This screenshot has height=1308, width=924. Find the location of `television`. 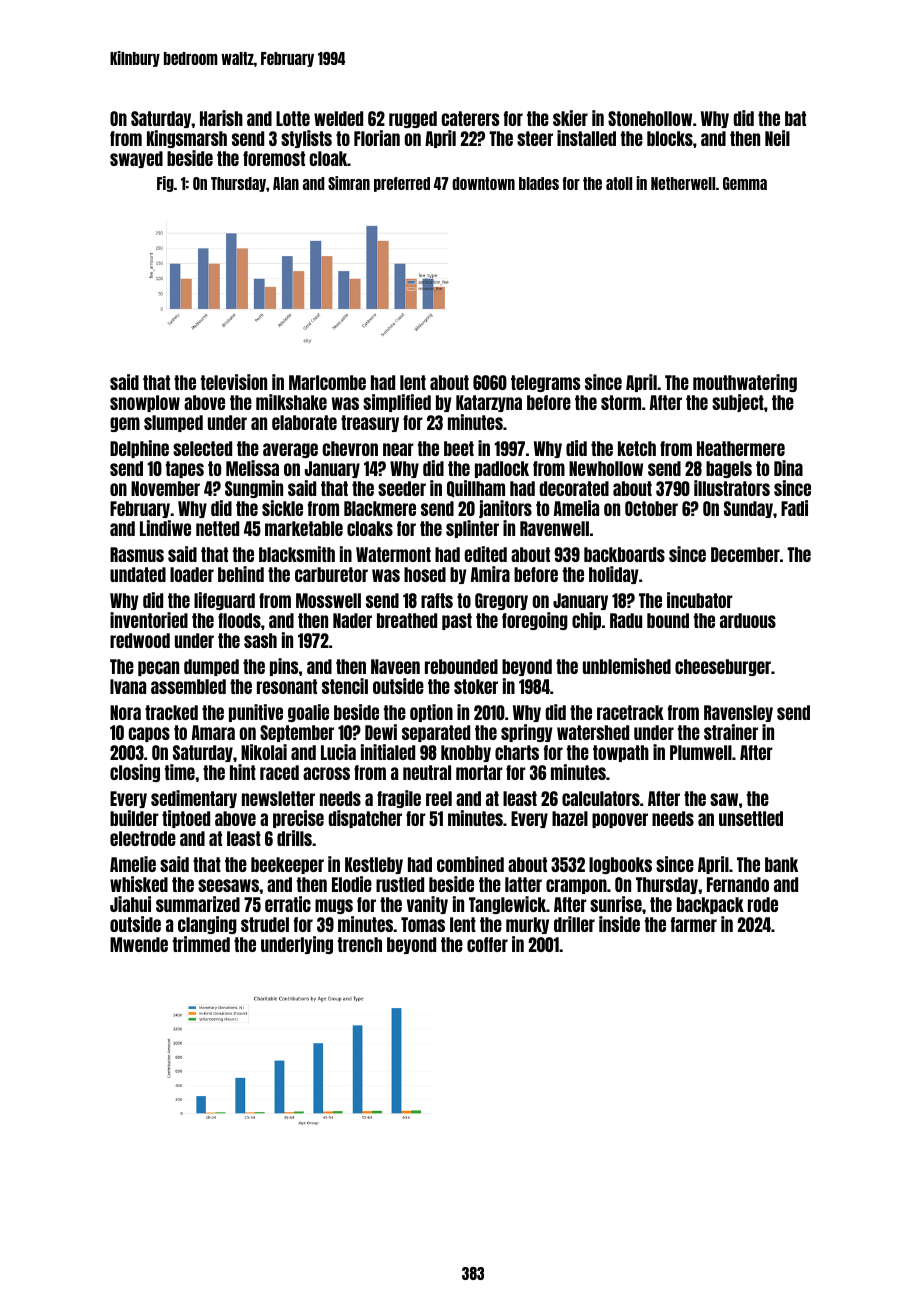

television is located at coordinates (234, 382).
